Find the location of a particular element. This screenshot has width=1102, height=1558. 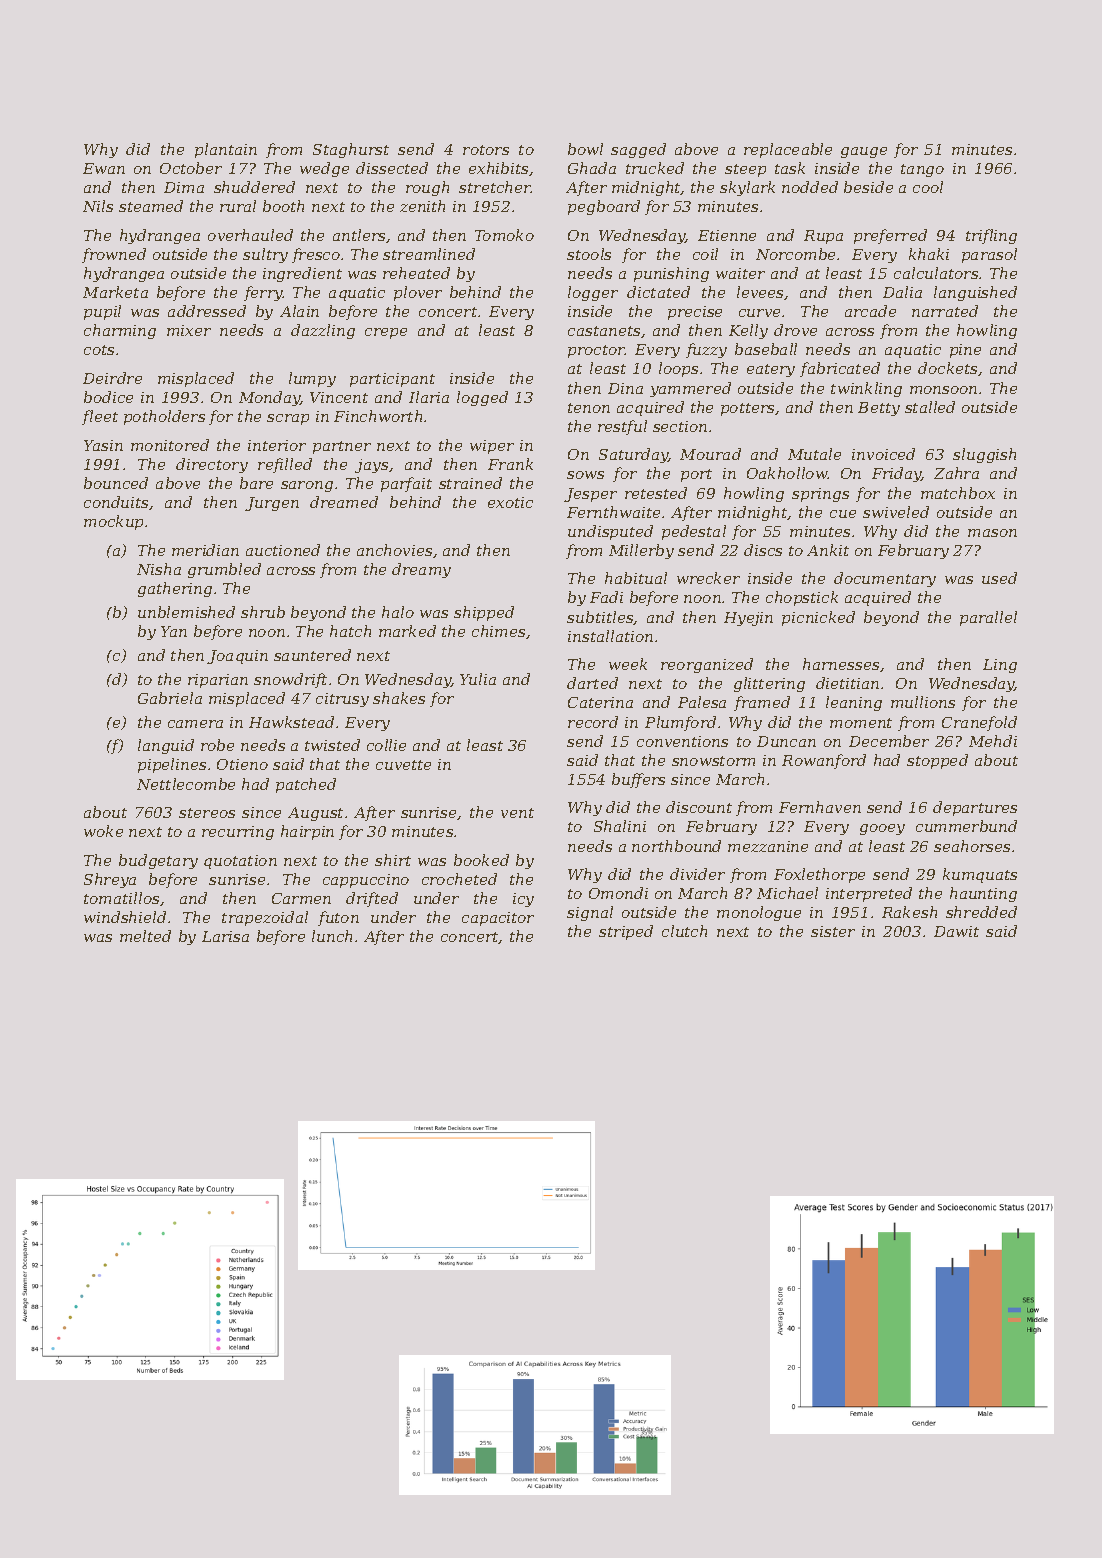

twisted is located at coordinates (332, 745).
